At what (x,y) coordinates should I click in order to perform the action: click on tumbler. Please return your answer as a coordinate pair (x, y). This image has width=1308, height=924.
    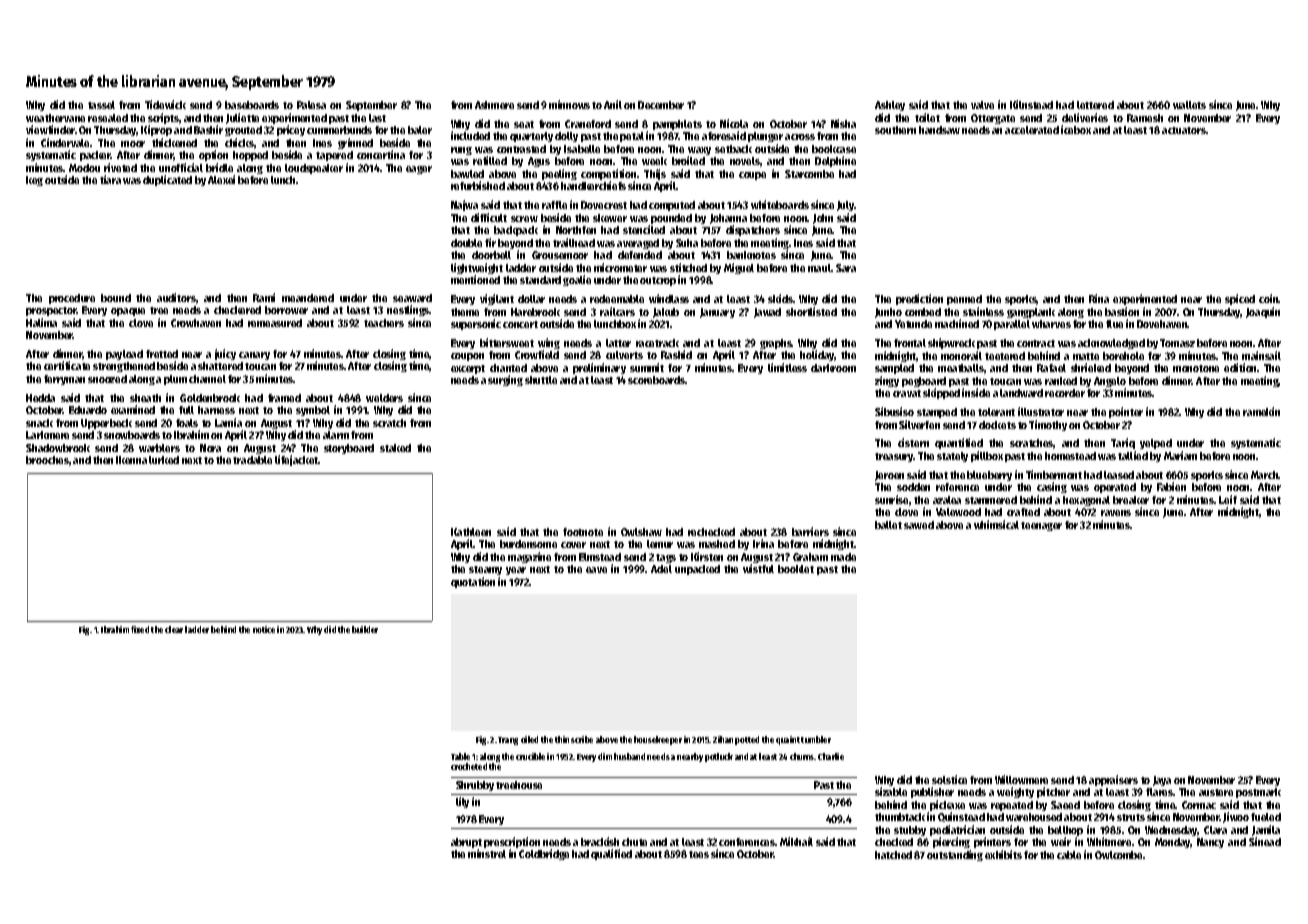
    Looking at the image, I should click on (816, 739).
